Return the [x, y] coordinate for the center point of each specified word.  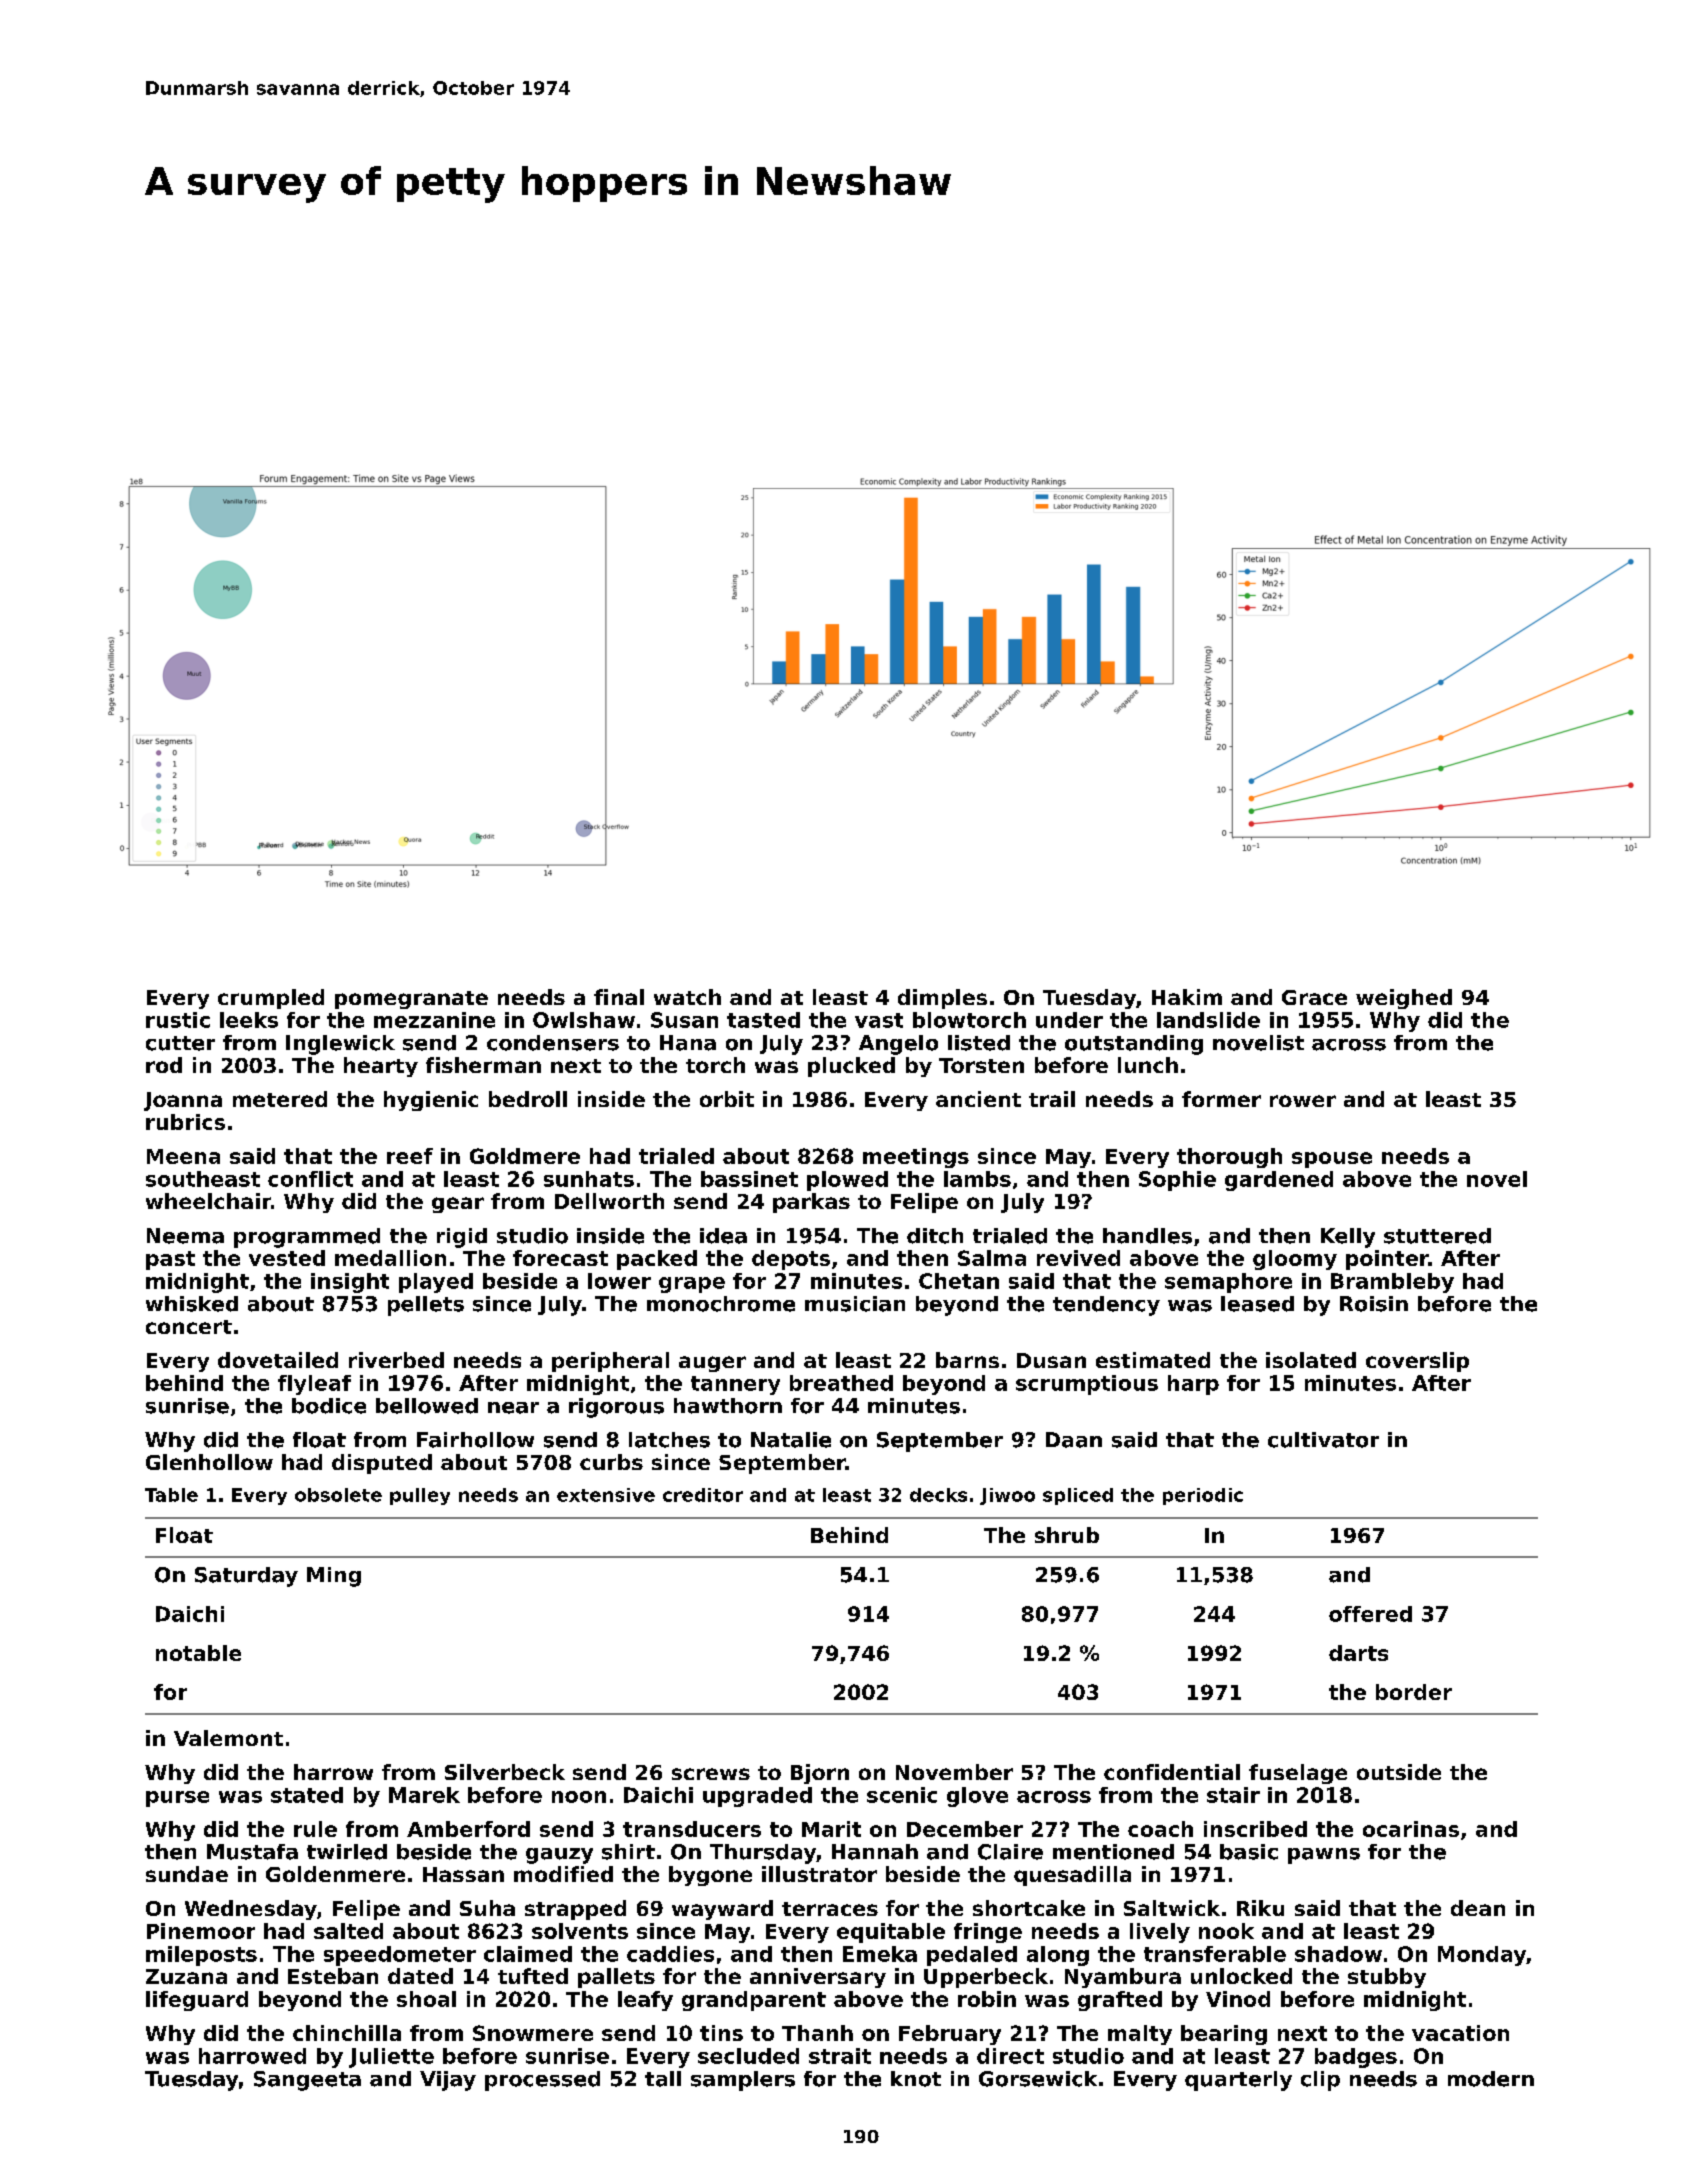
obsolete [338, 1495]
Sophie [1177, 1181]
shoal [426, 1999]
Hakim [1187, 997]
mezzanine [434, 1020]
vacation [1460, 2033]
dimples [942, 999]
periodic [1203, 1496]
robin [987, 1999]
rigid [462, 1238]
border [1414, 1692]
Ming [334, 1577]
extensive [606, 1495]
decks [938, 1495]
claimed [528, 1954]
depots [791, 1260]
